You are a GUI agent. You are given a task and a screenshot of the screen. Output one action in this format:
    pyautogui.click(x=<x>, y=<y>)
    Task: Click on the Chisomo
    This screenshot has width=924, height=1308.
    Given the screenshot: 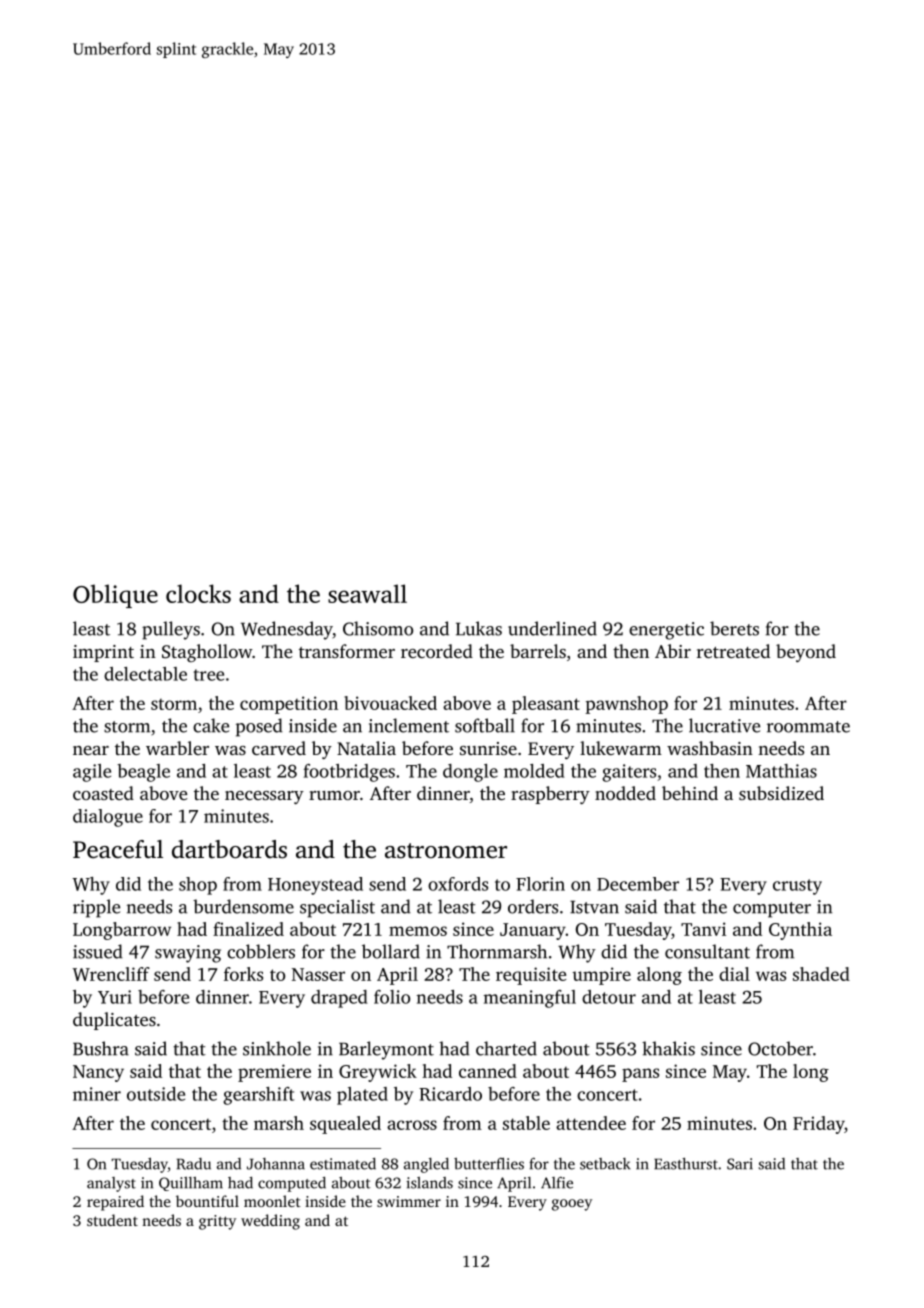 What is the action you would take?
    pyautogui.click(x=378, y=628)
